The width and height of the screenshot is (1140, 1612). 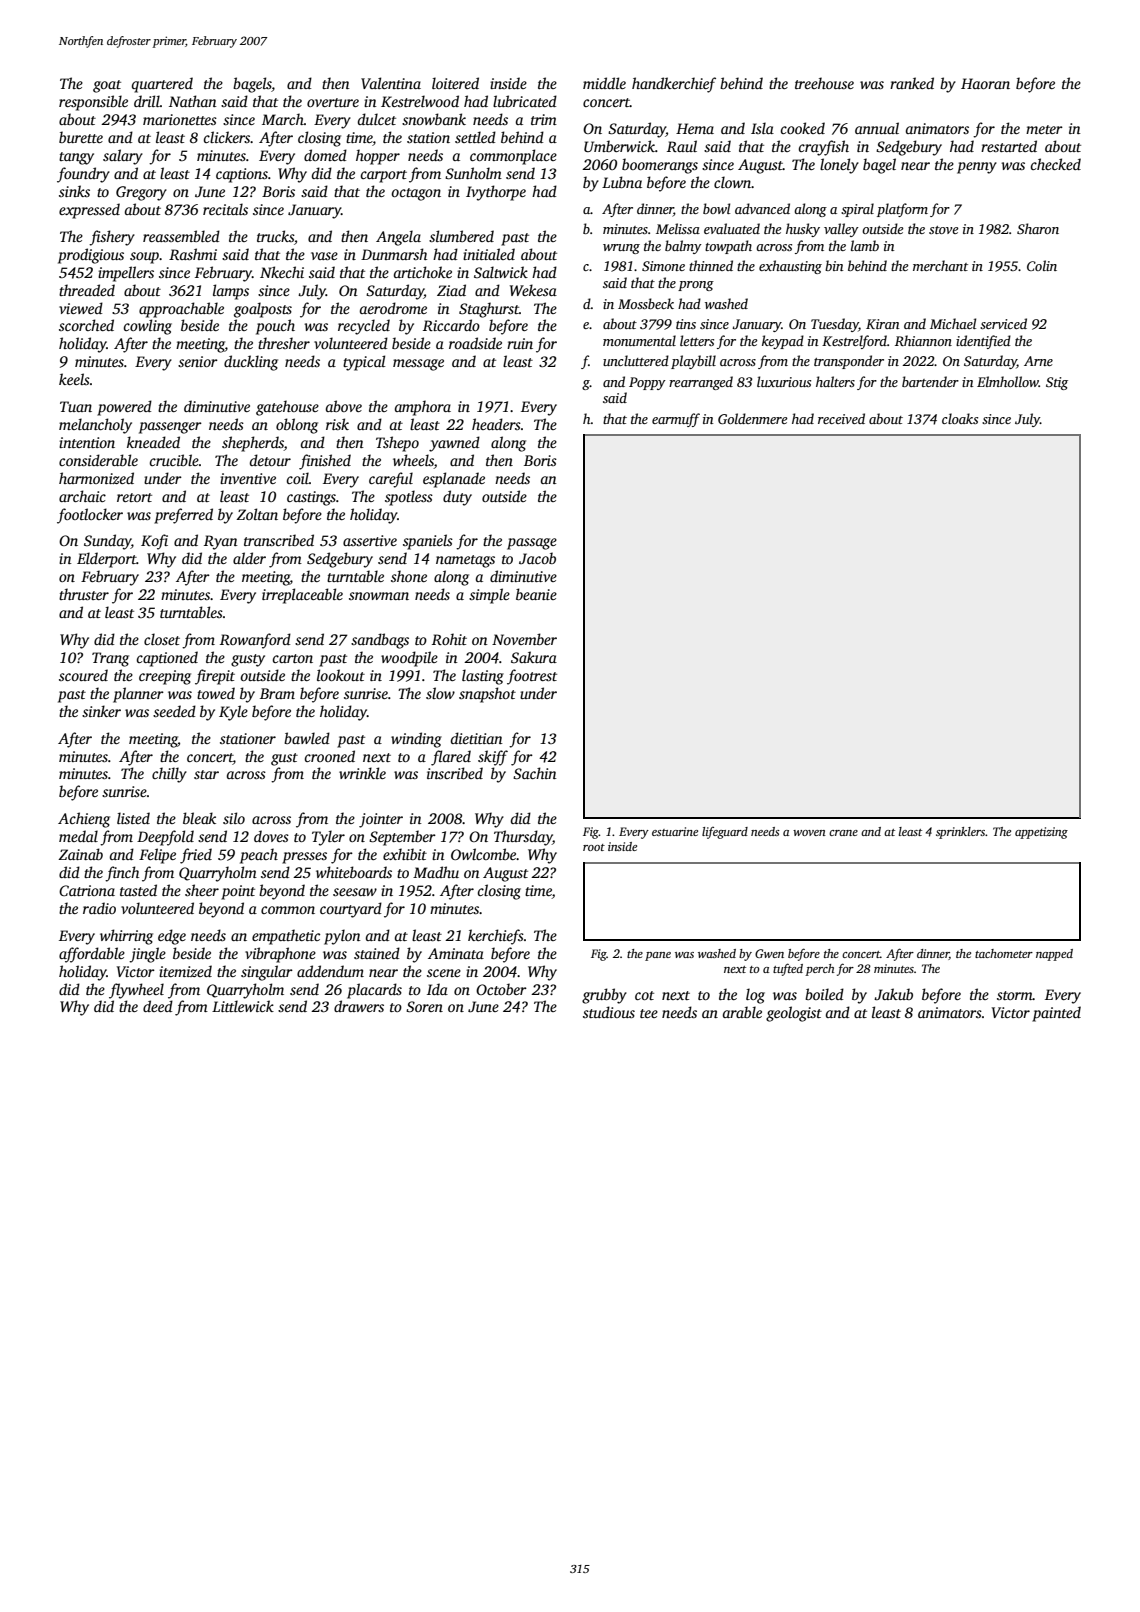 What do you see at coordinates (489, 310) in the screenshot?
I see `Staghurst` at bounding box center [489, 310].
